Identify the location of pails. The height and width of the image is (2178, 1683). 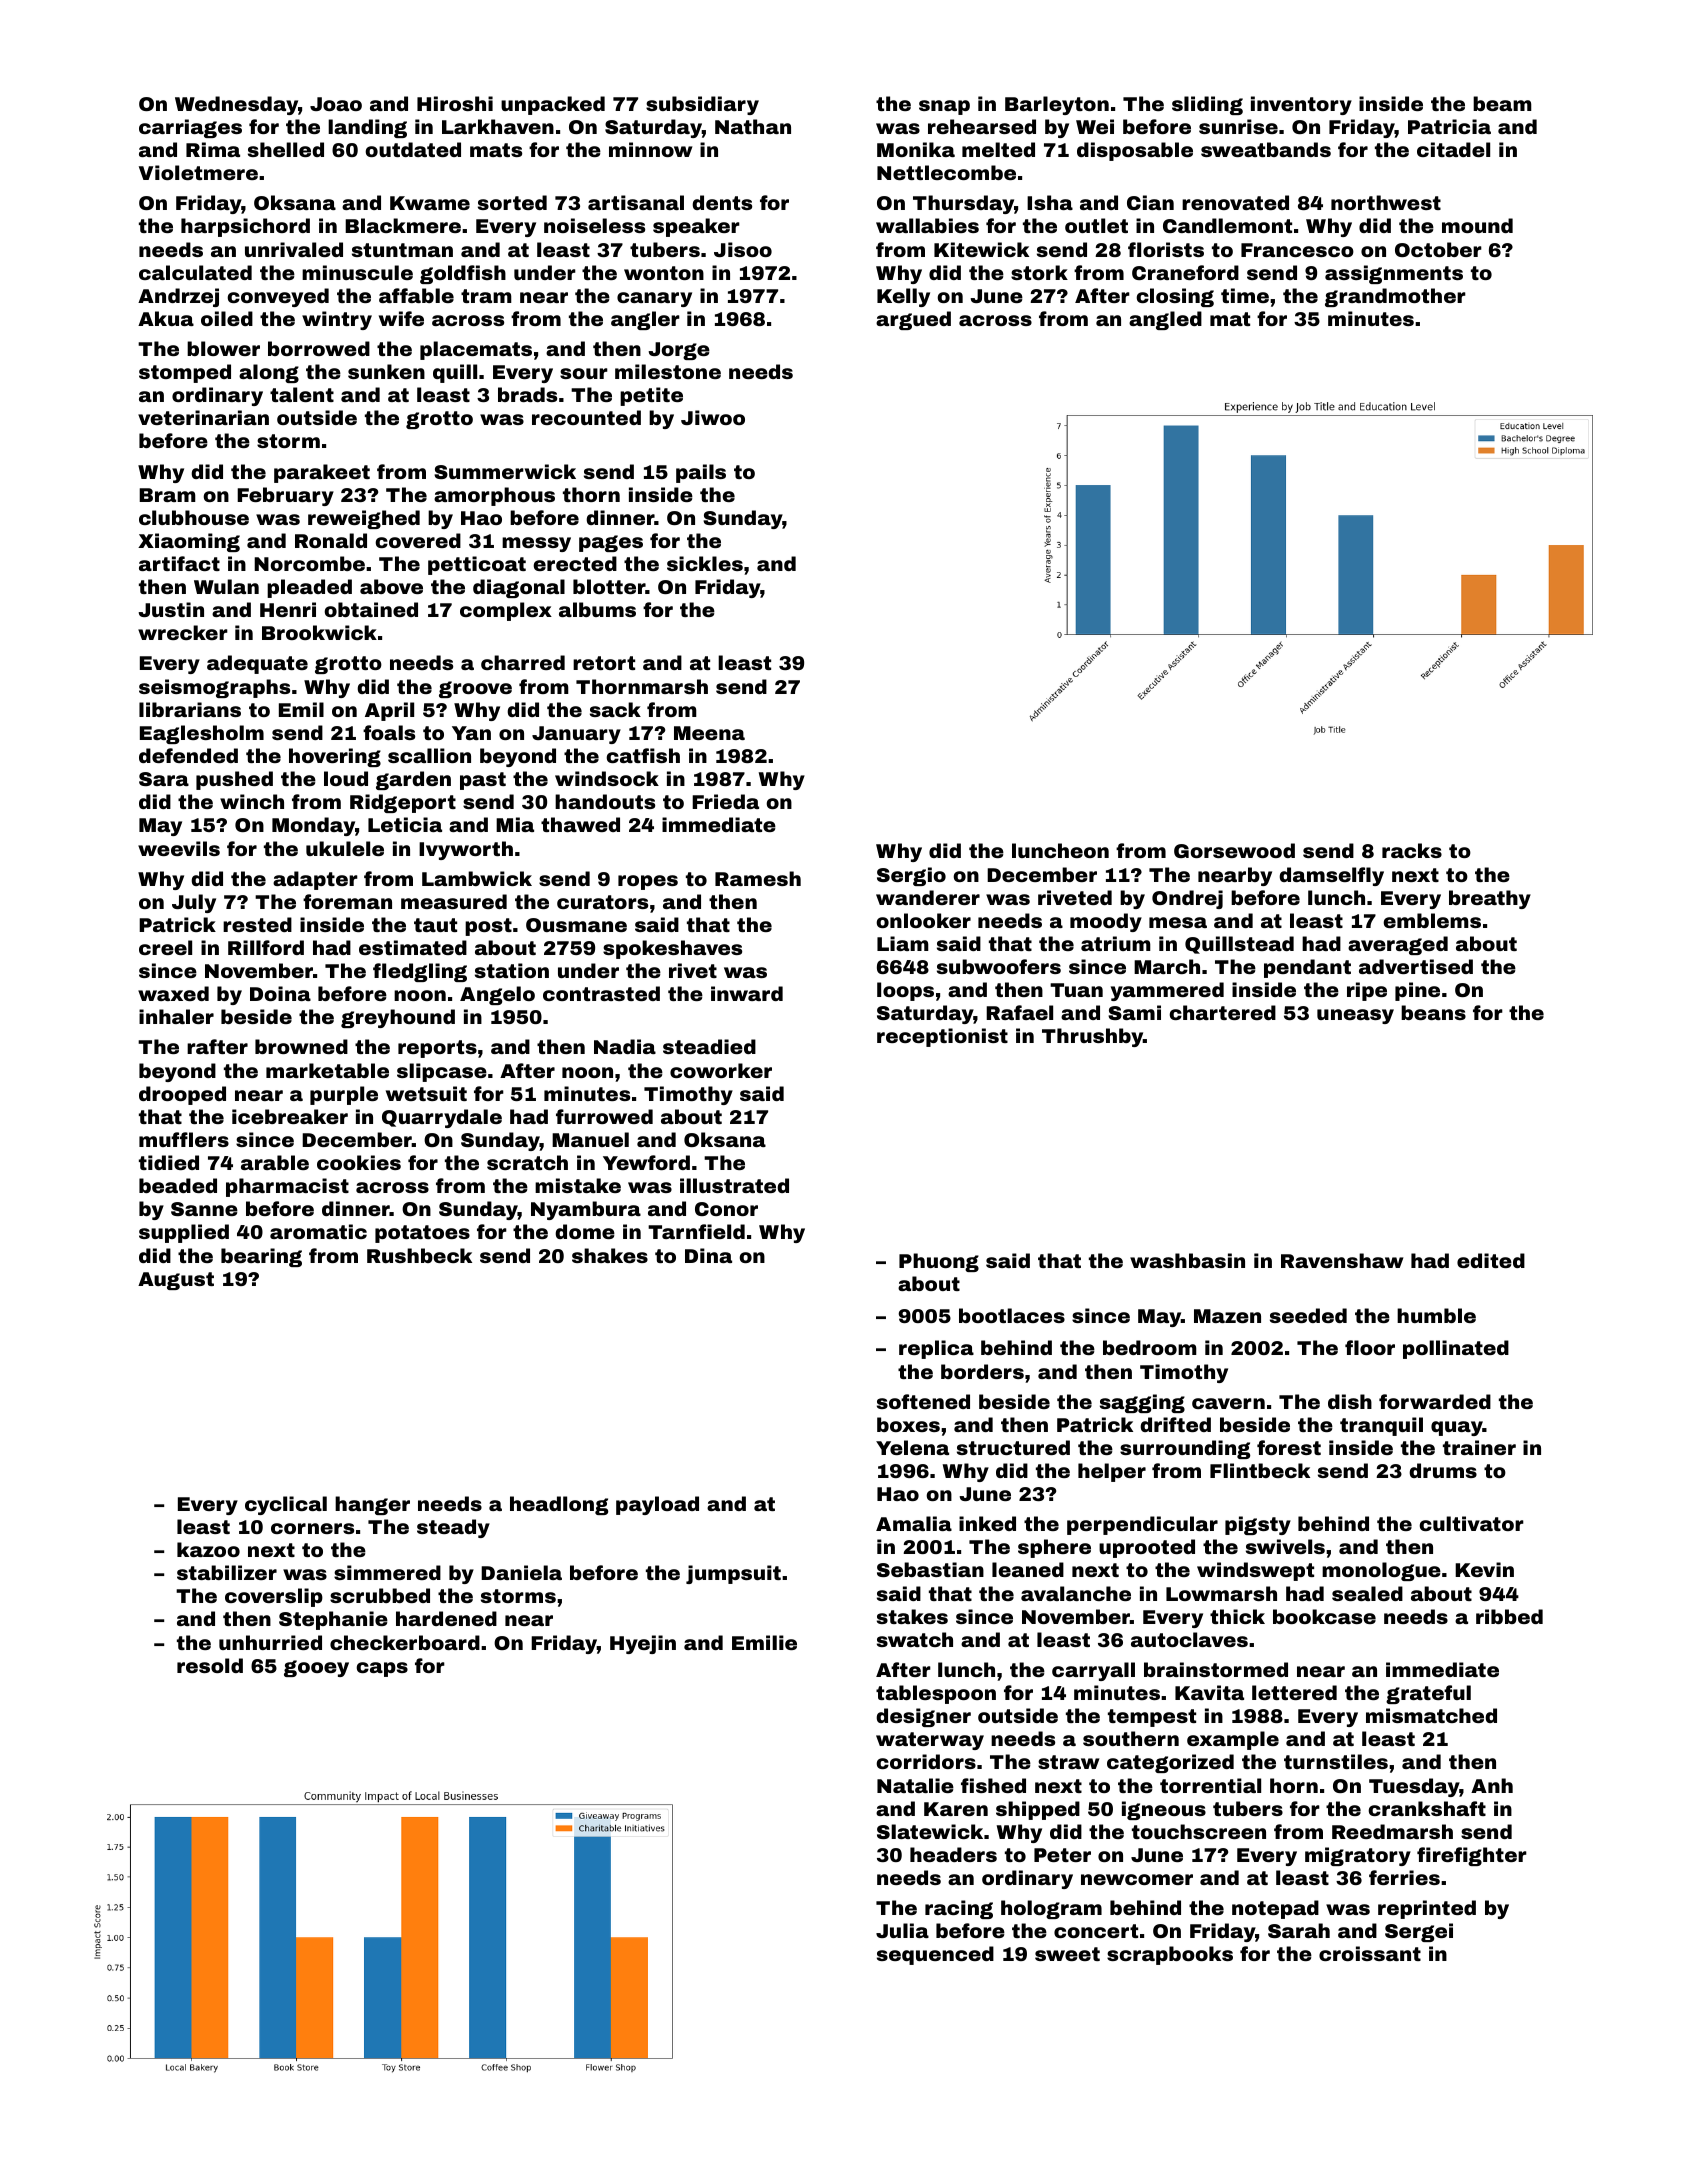
(701, 473).
